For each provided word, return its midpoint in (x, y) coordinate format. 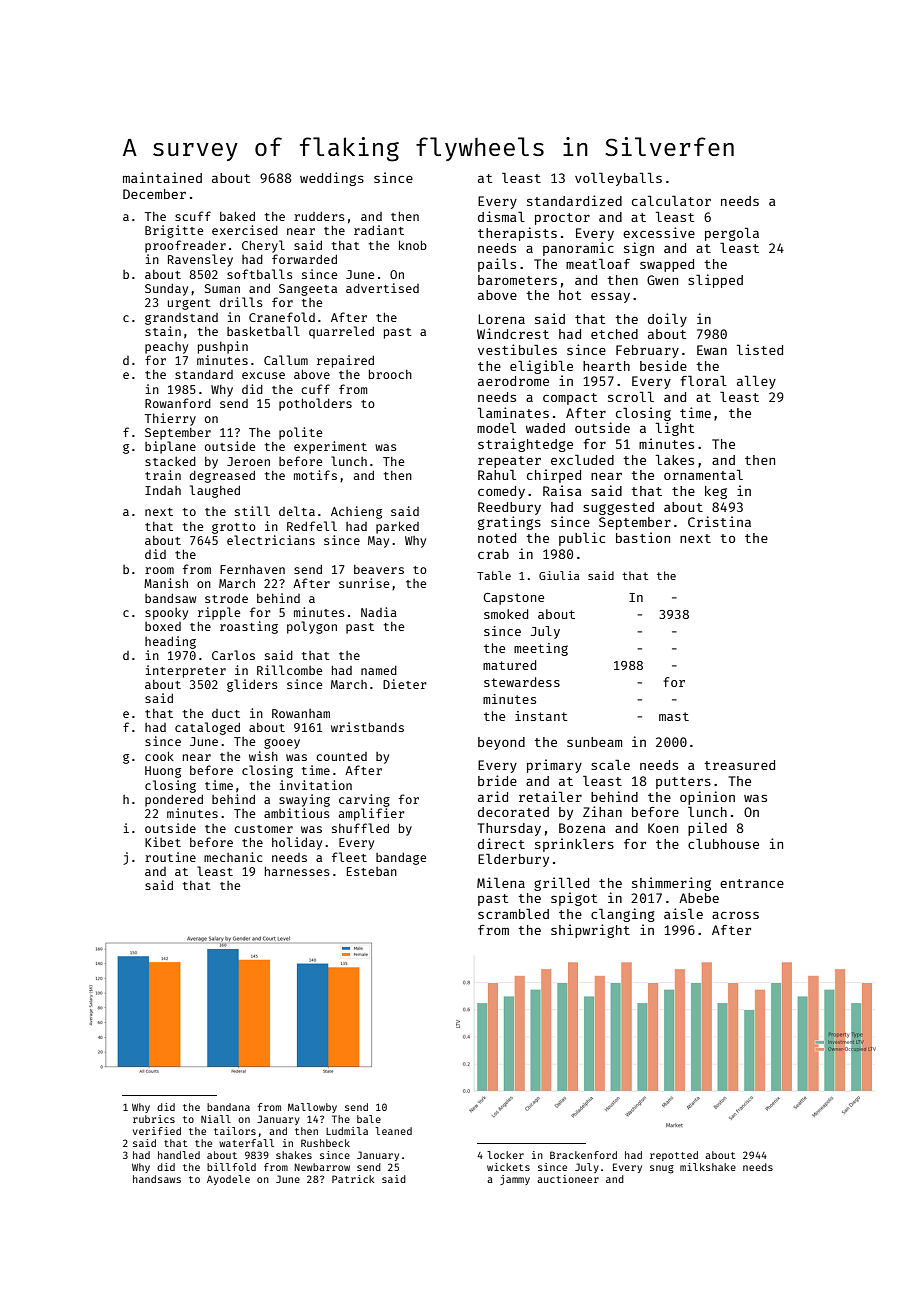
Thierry (170, 419)
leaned (393, 1131)
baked (237, 216)
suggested (618, 508)
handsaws (157, 1179)
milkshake (708, 1167)
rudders (319, 216)
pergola (732, 234)
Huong (163, 772)
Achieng (356, 512)
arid (493, 796)
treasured (739, 765)
